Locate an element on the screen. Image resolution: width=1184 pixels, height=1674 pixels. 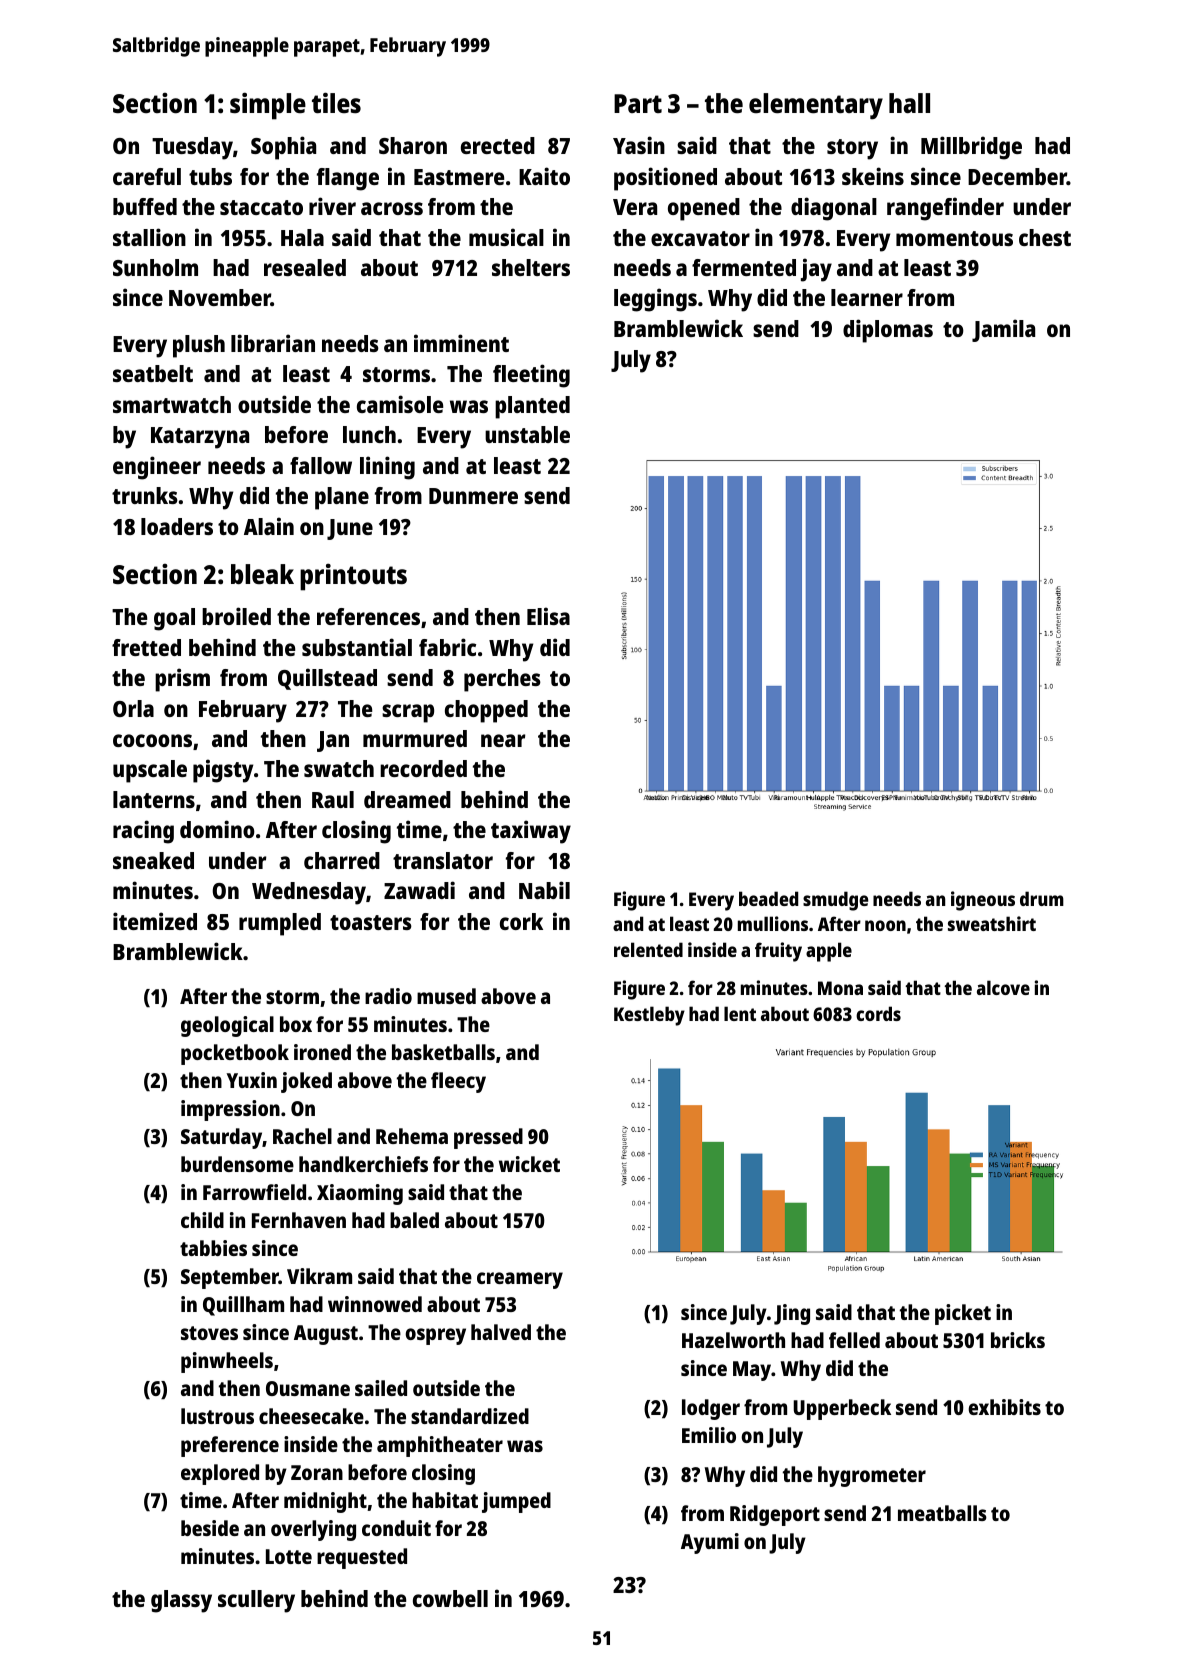
tubs is located at coordinates (210, 176).
